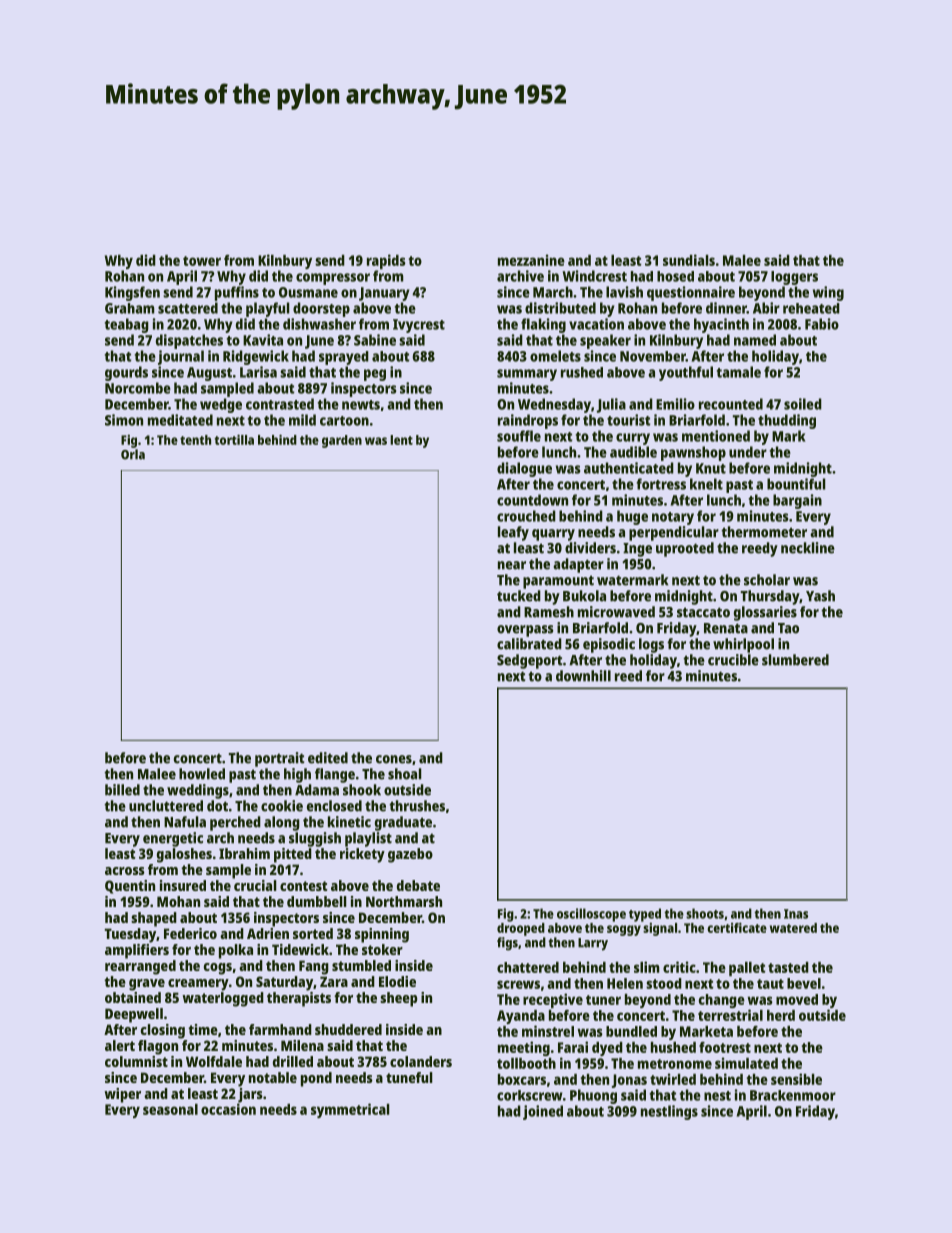 Image resolution: width=952 pixels, height=1233 pixels. I want to click on January, so click(384, 294).
